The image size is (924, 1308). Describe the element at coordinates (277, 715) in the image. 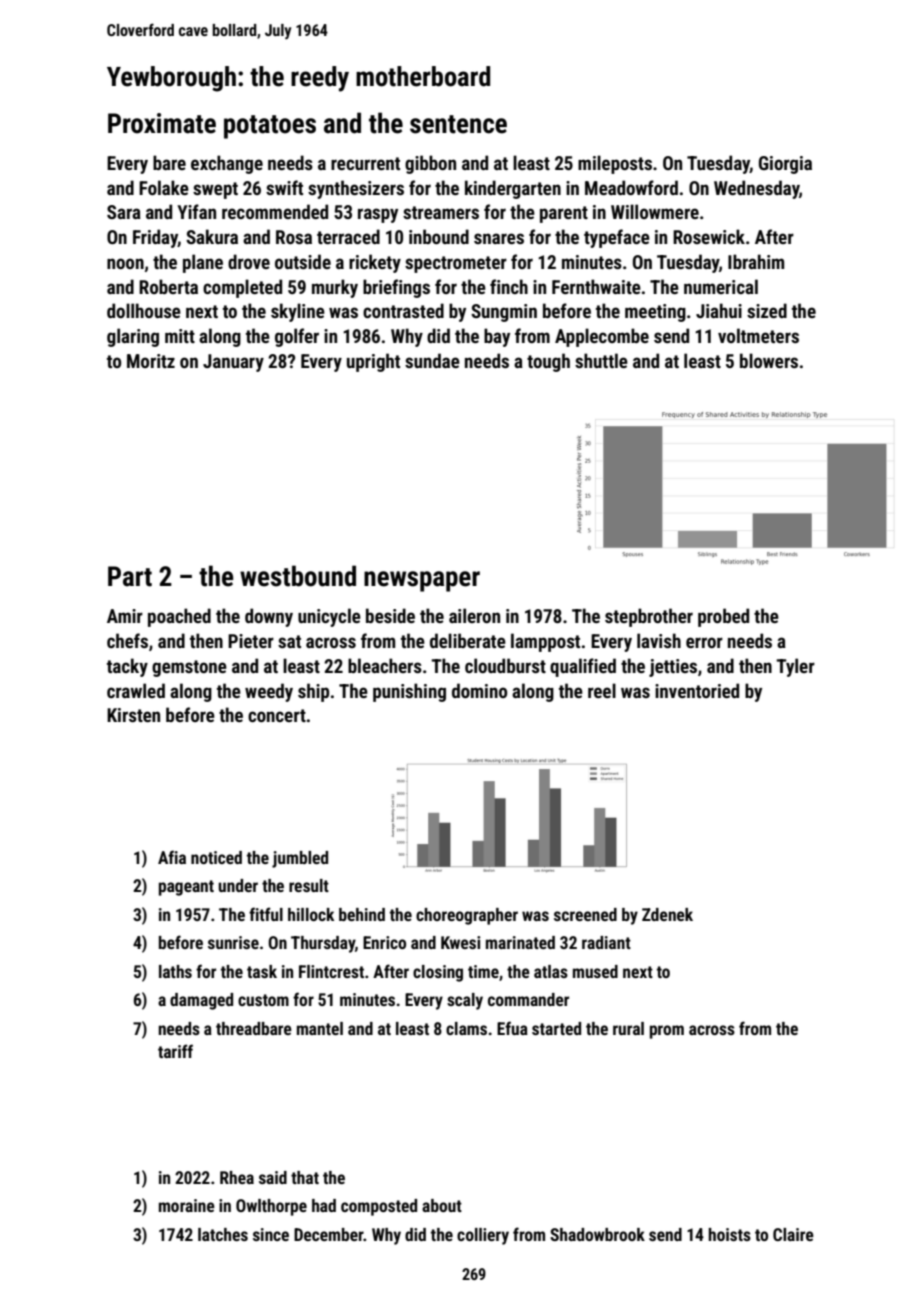

I see `concert` at that location.
